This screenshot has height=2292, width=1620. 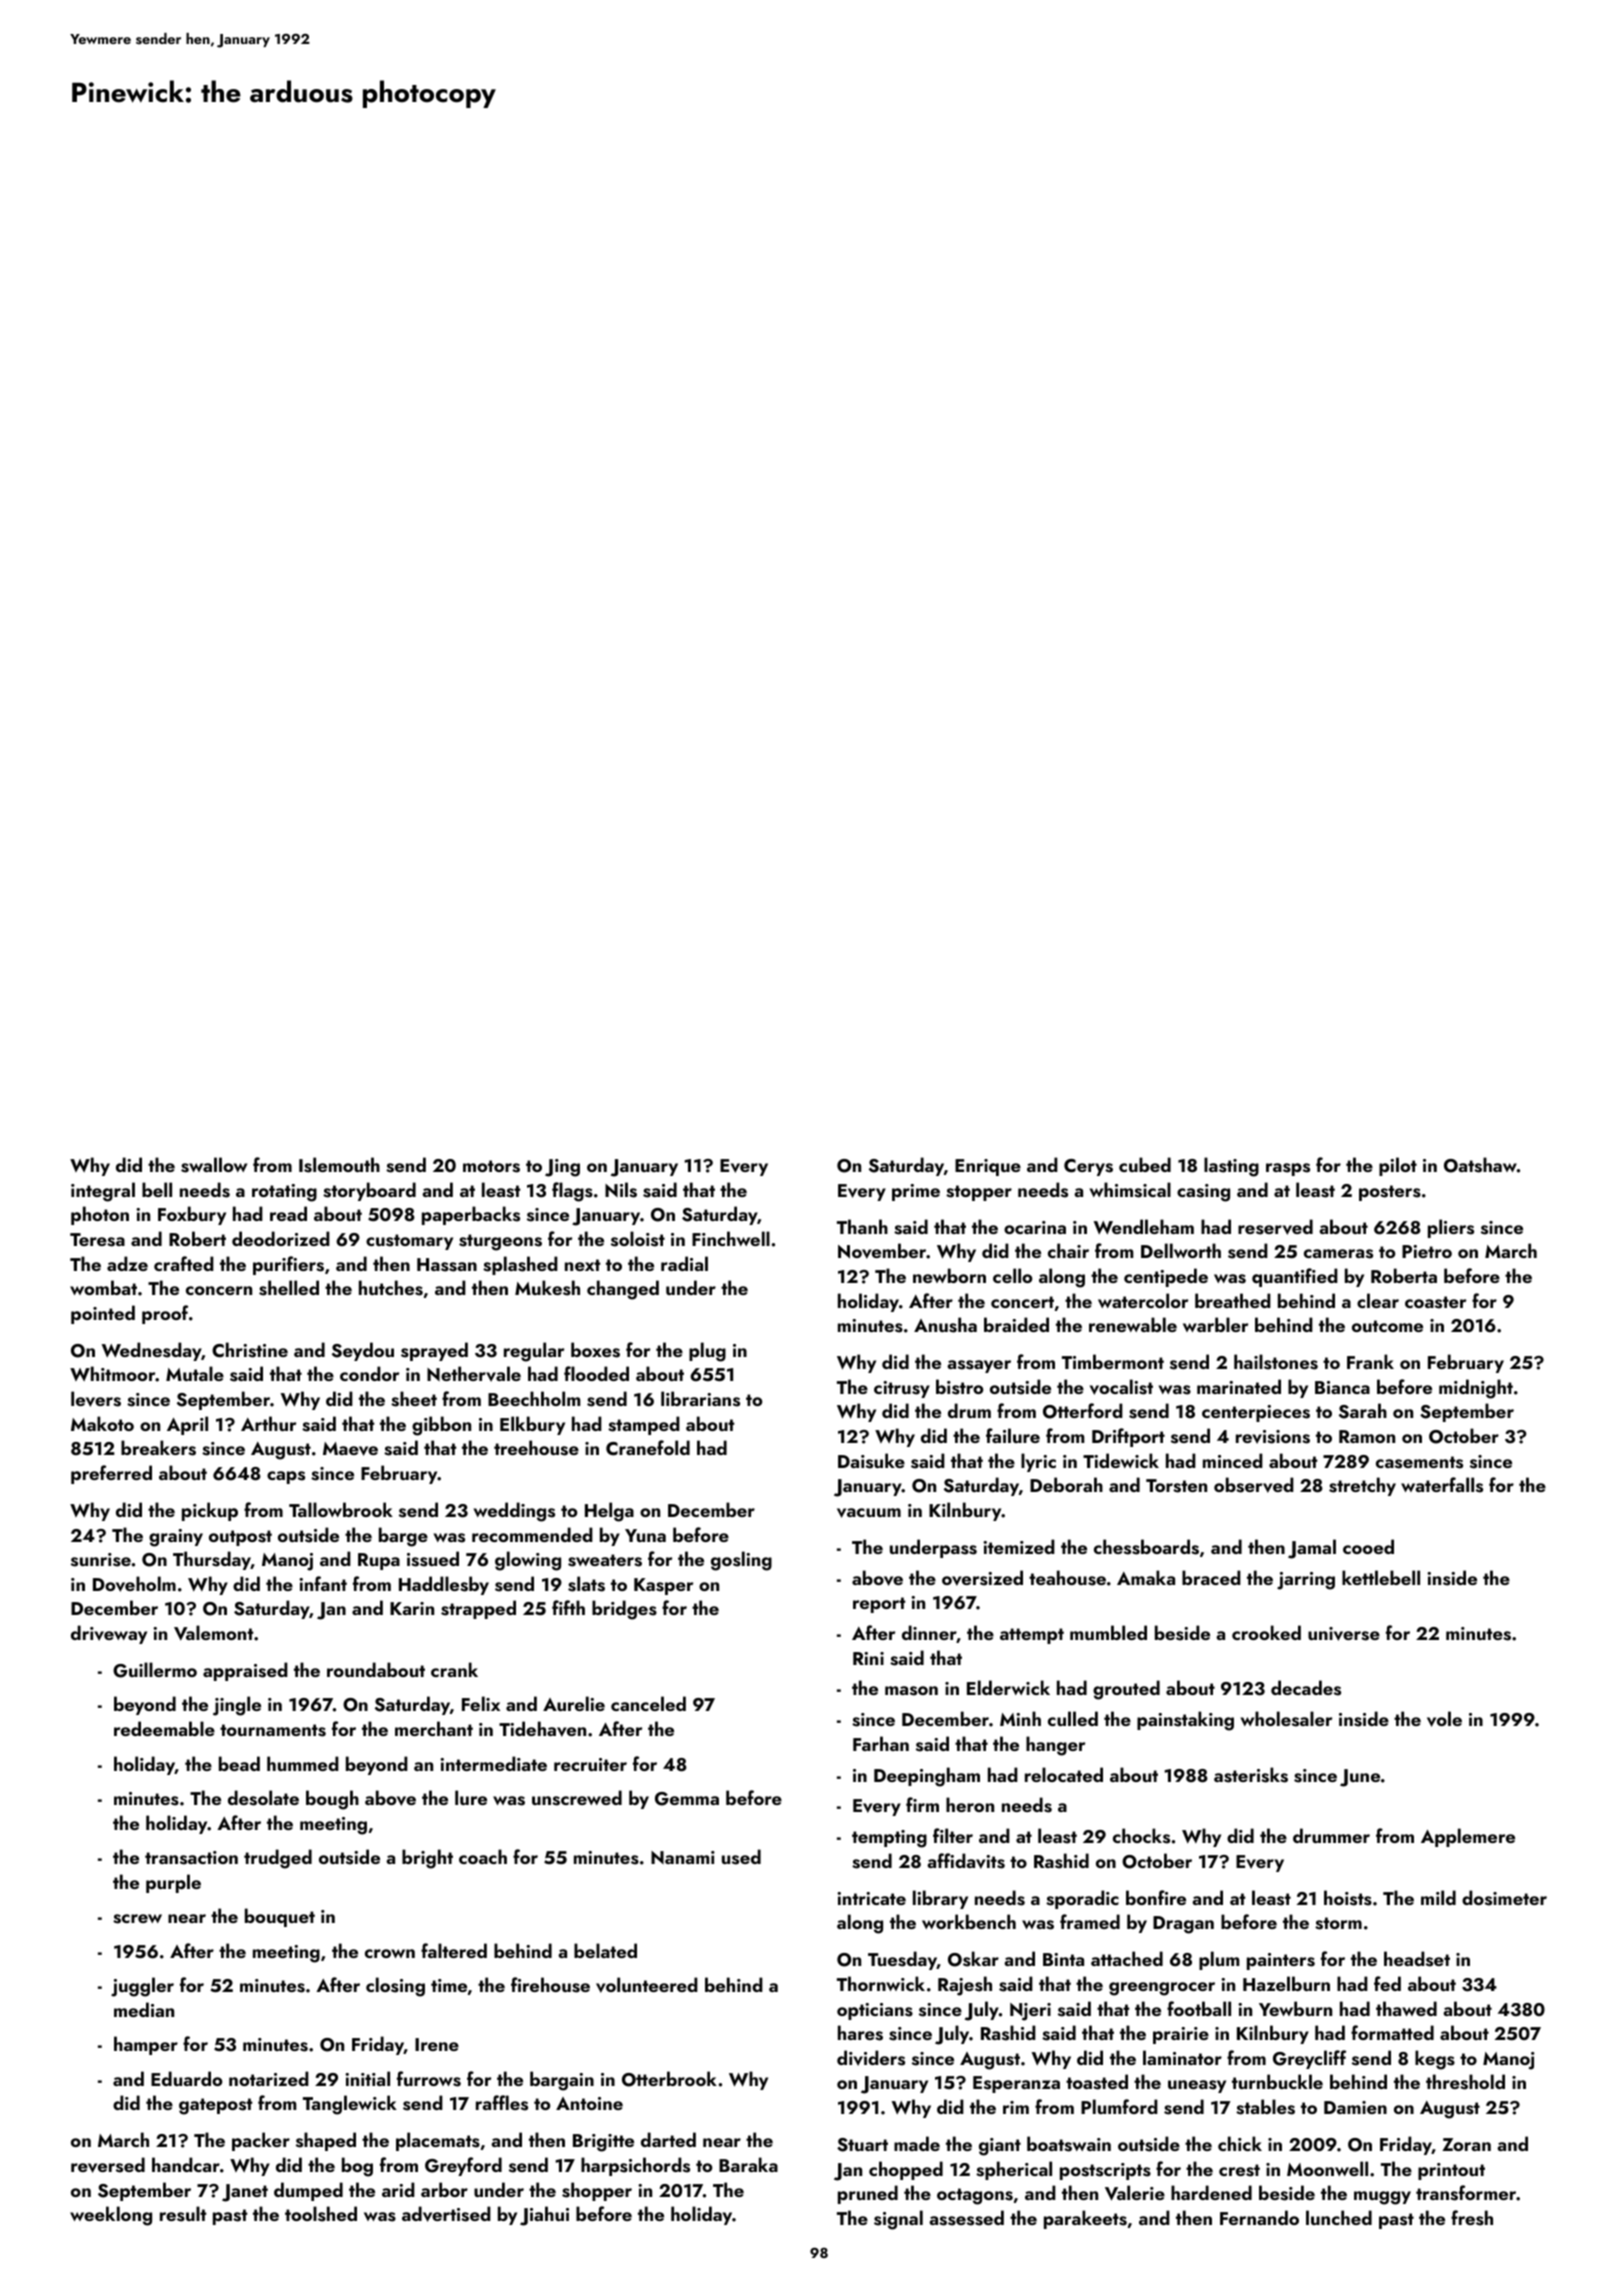 What do you see at coordinates (142, 1987) in the screenshot?
I see `juggler` at bounding box center [142, 1987].
